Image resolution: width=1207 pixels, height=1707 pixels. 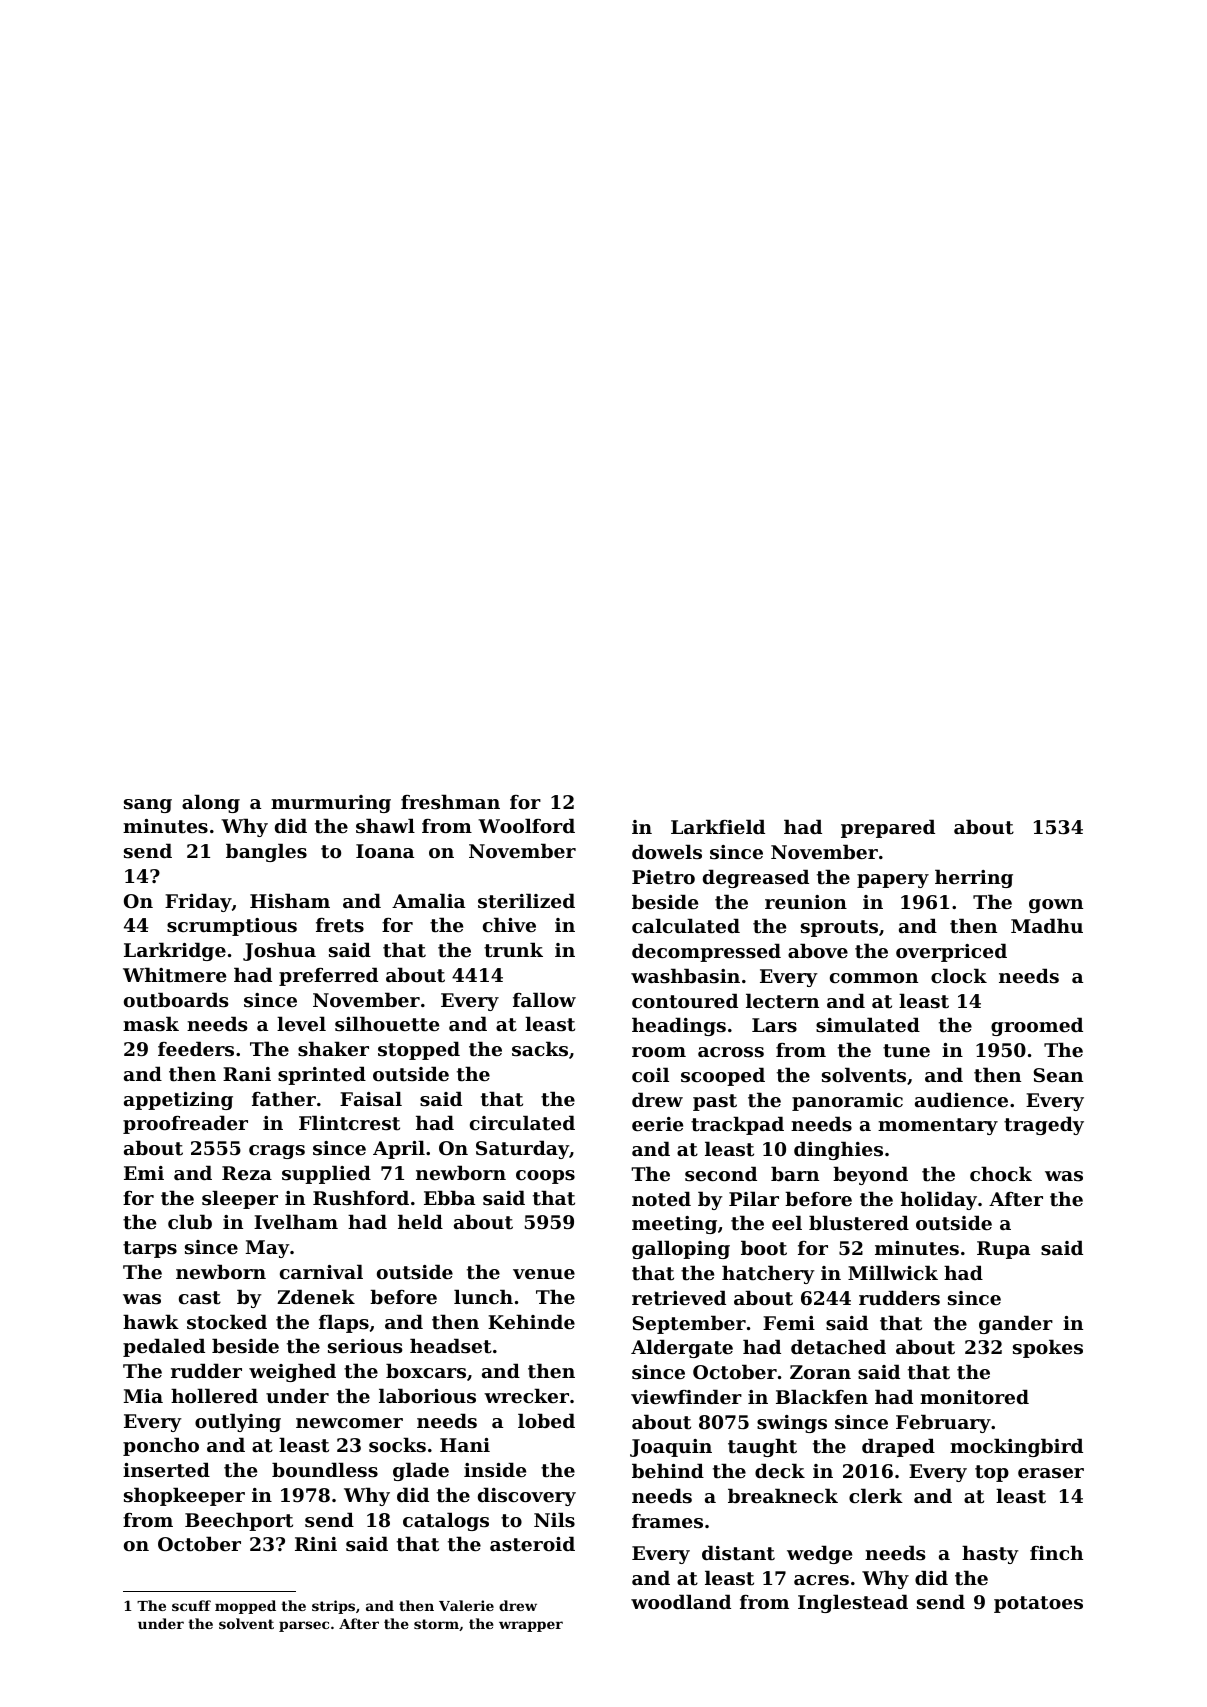 I want to click on noted, so click(x=661, y=1199).
